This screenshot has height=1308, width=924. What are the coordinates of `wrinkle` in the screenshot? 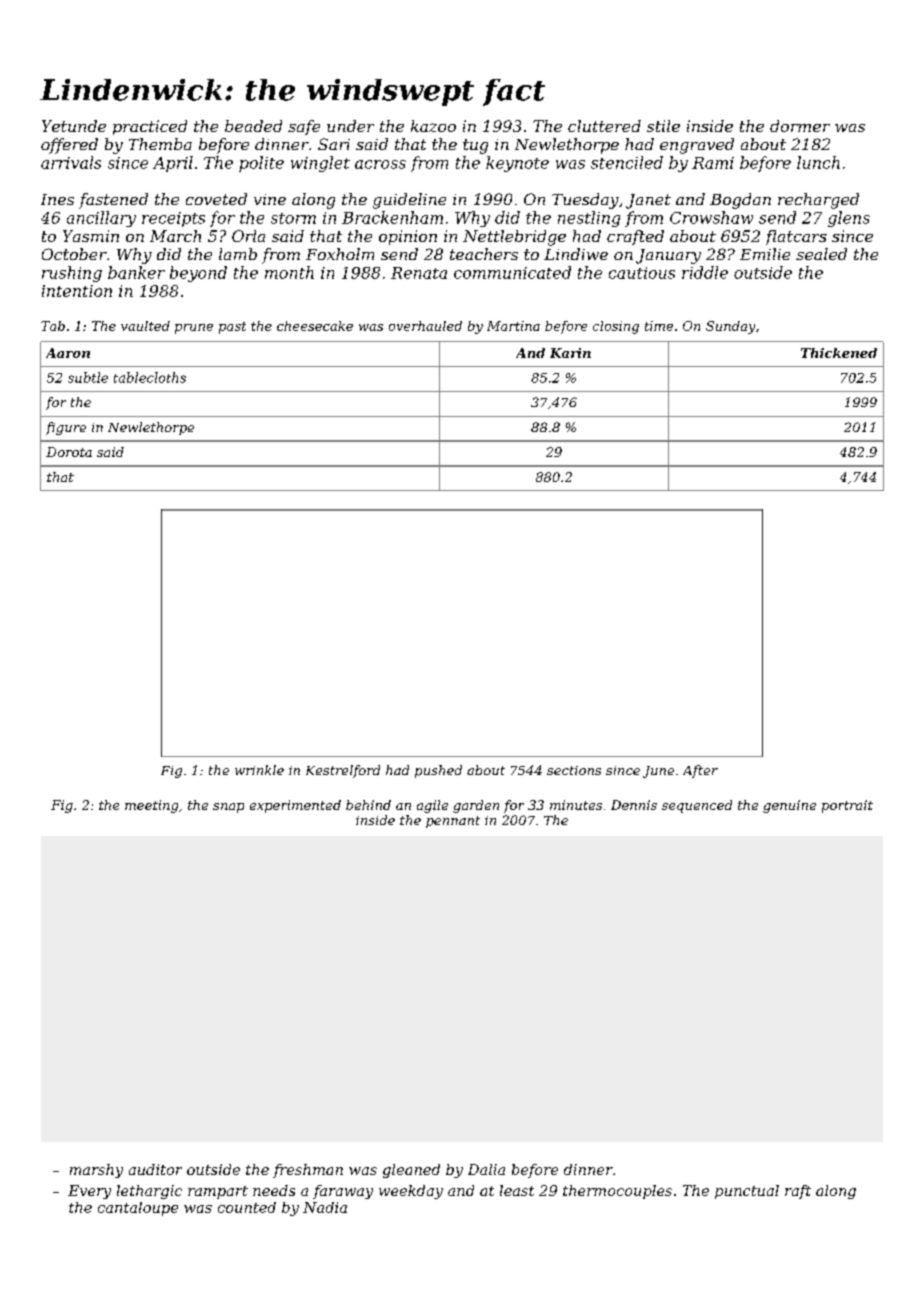 It's located at (259, 770).
